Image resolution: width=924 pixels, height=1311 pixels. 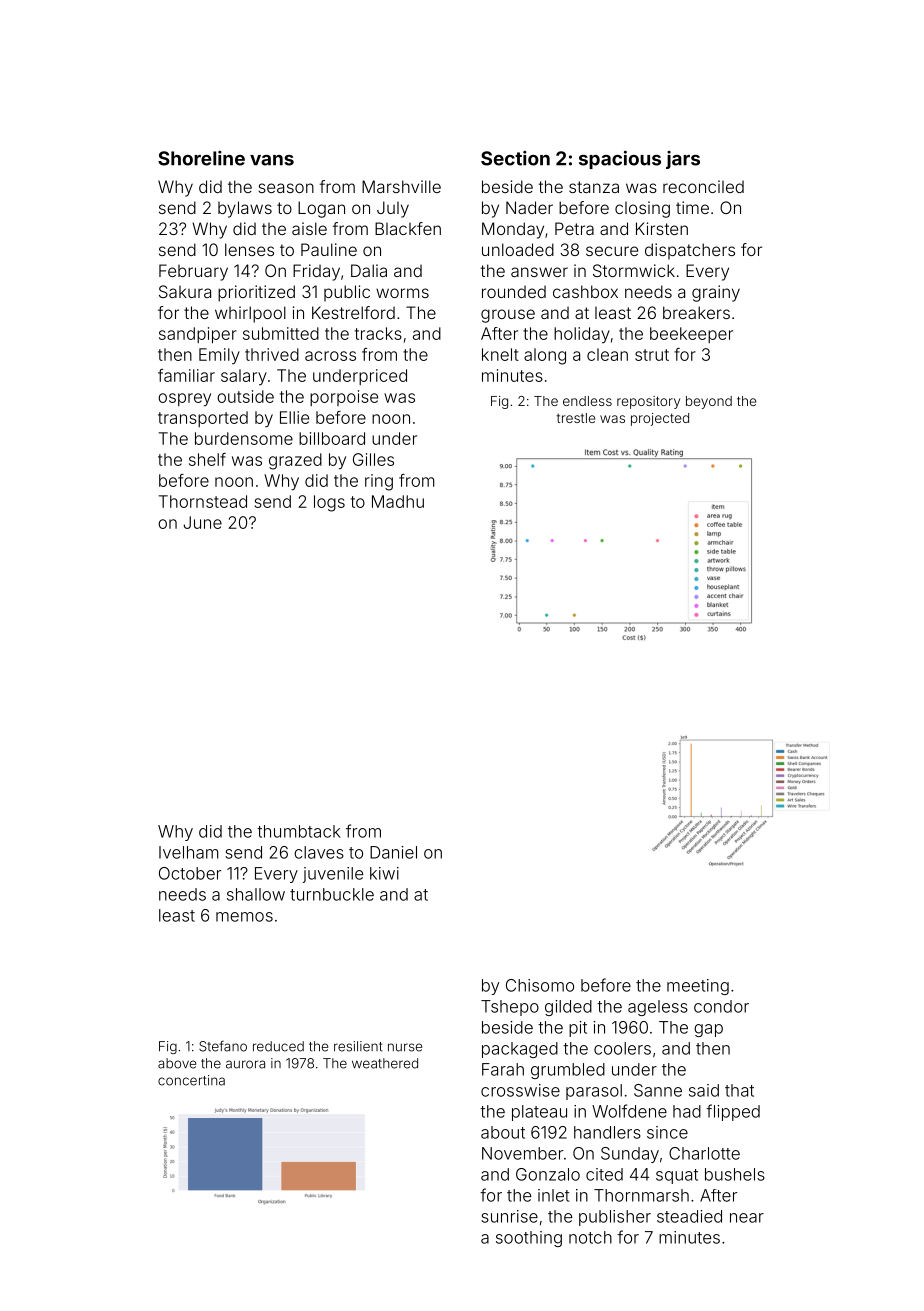 I want to click on Madhu, so click(x=398, y=501).
